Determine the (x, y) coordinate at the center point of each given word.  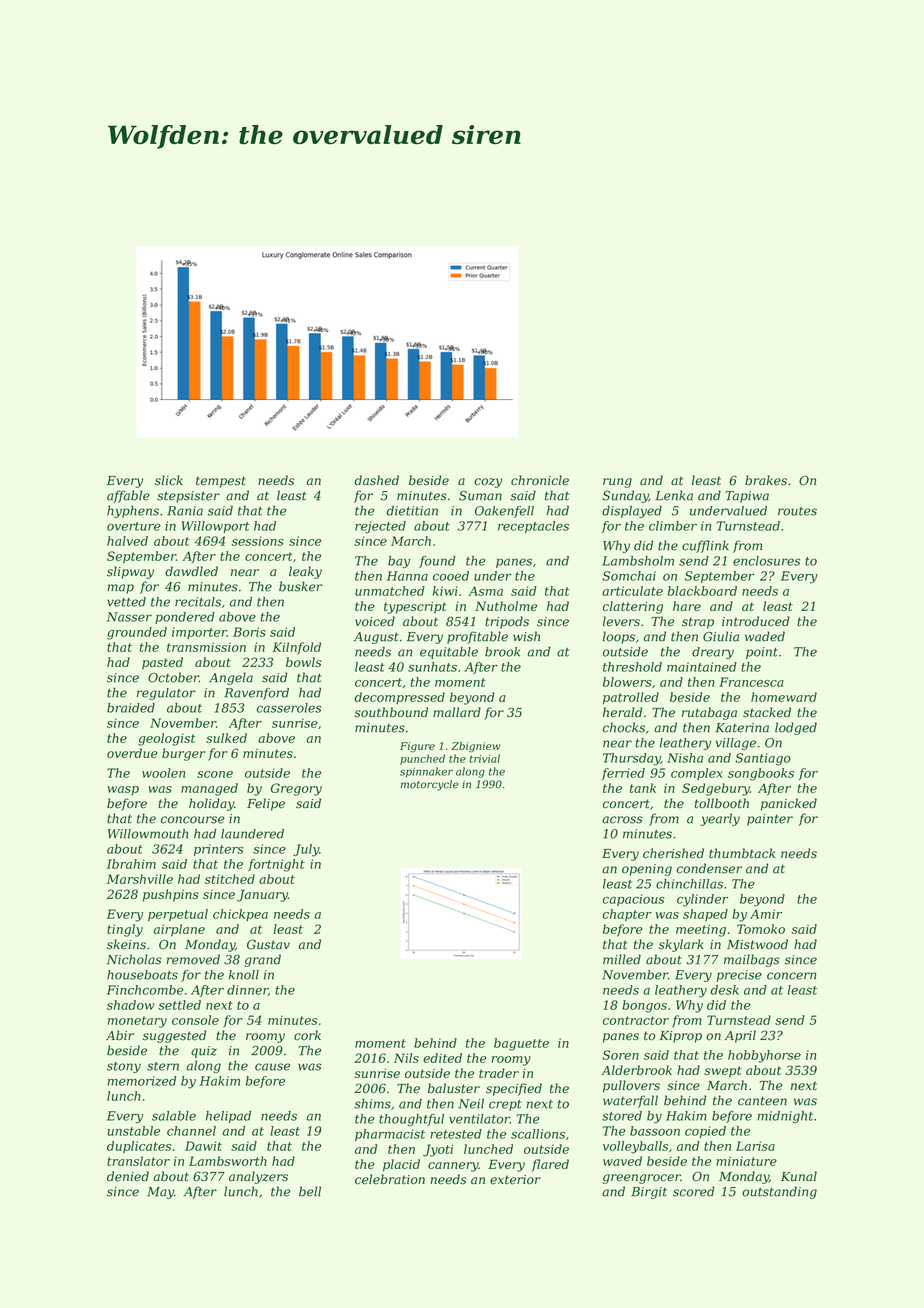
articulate (632, 591)
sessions (258, 541)
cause (272, 1067)
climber (673, 526)
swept (723, 1072)
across (622, 820)
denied (128, 1176)
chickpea (240, 915)
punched (422, 759)
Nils (406, 1058)
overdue (132, 753)
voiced (375, 621)
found (437, 562)
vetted (126, 602)
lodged (796, 728)
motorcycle (429, 785)
